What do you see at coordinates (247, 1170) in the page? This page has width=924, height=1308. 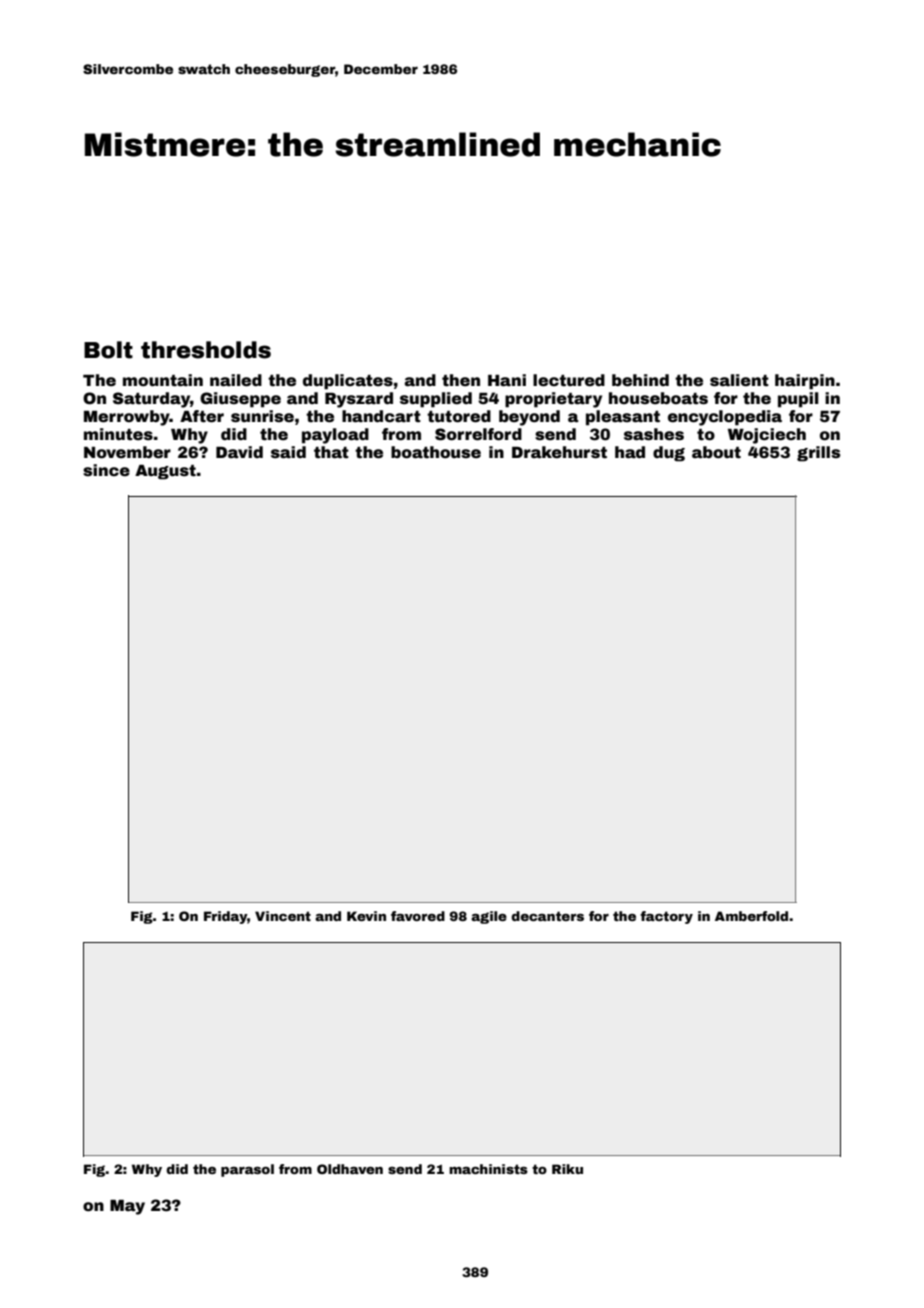 I see `parasol` at bounding box center [247, 1170].
